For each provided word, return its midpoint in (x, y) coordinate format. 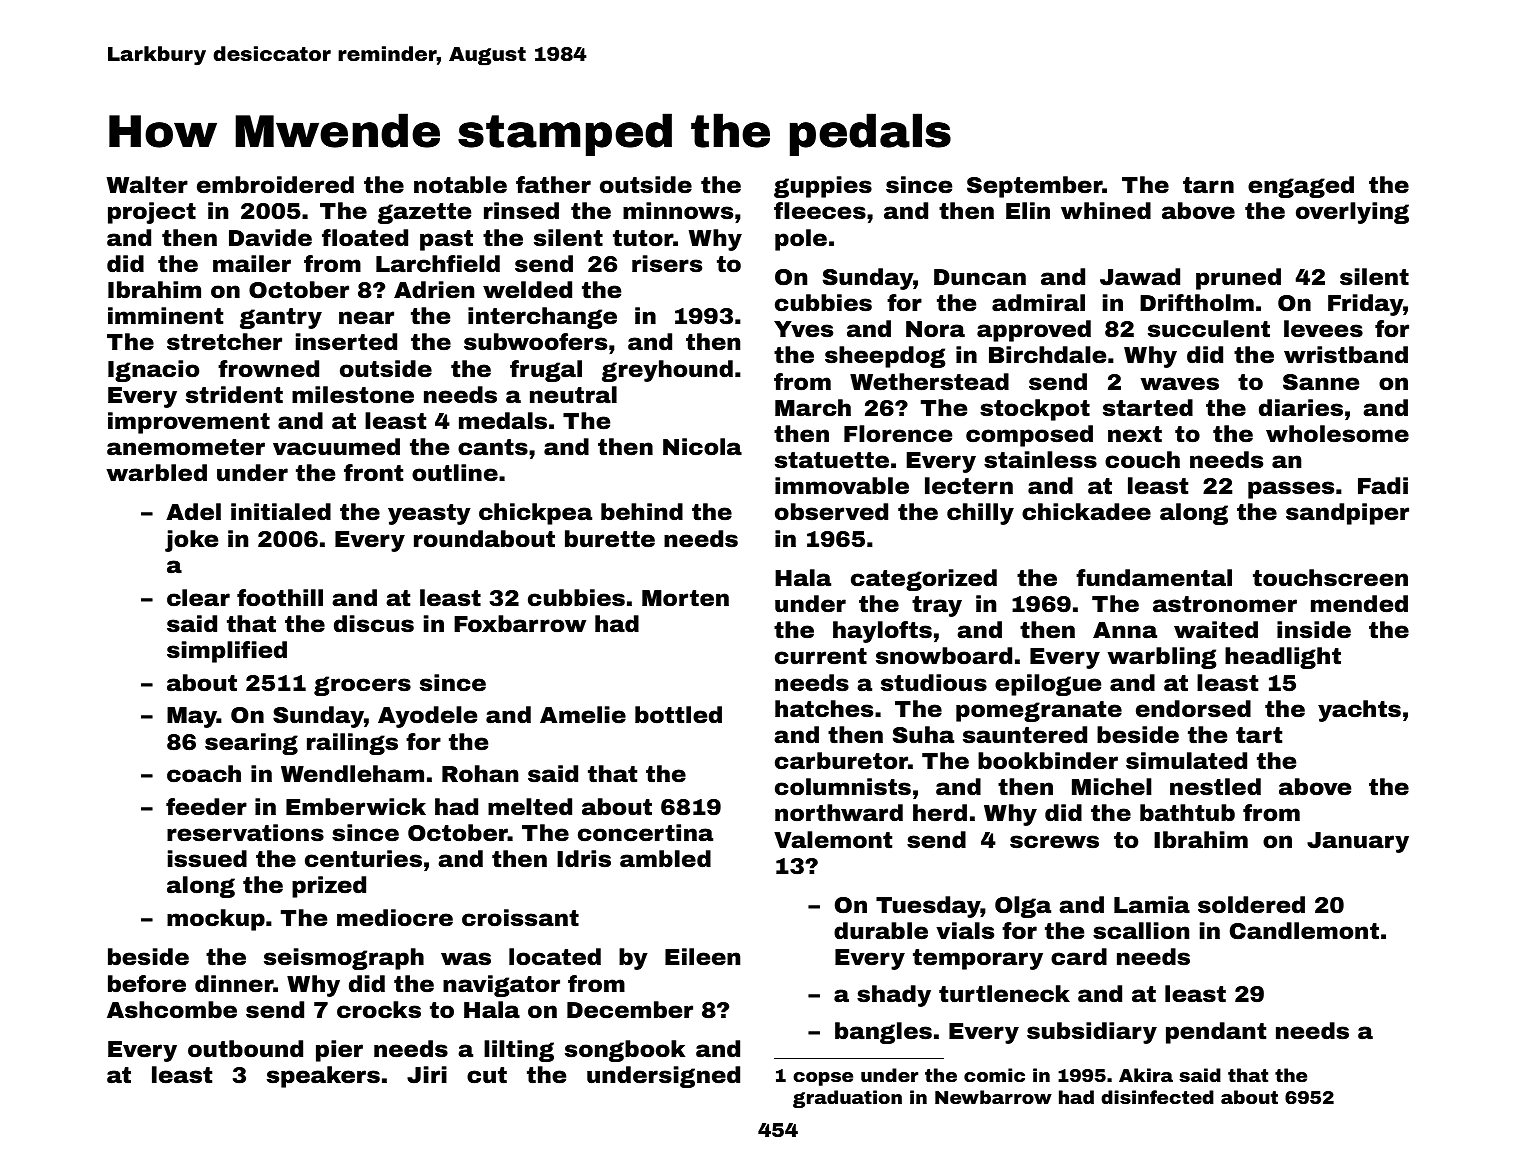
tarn (1208, 185)
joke (191, 541)
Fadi (1383, 486)
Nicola (702, 447)
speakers (323, 1077)
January (1358, 842)
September (1035, 187)
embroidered (275, 185)
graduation (847, 1099)
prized (329, 887)
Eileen (702, 957)
